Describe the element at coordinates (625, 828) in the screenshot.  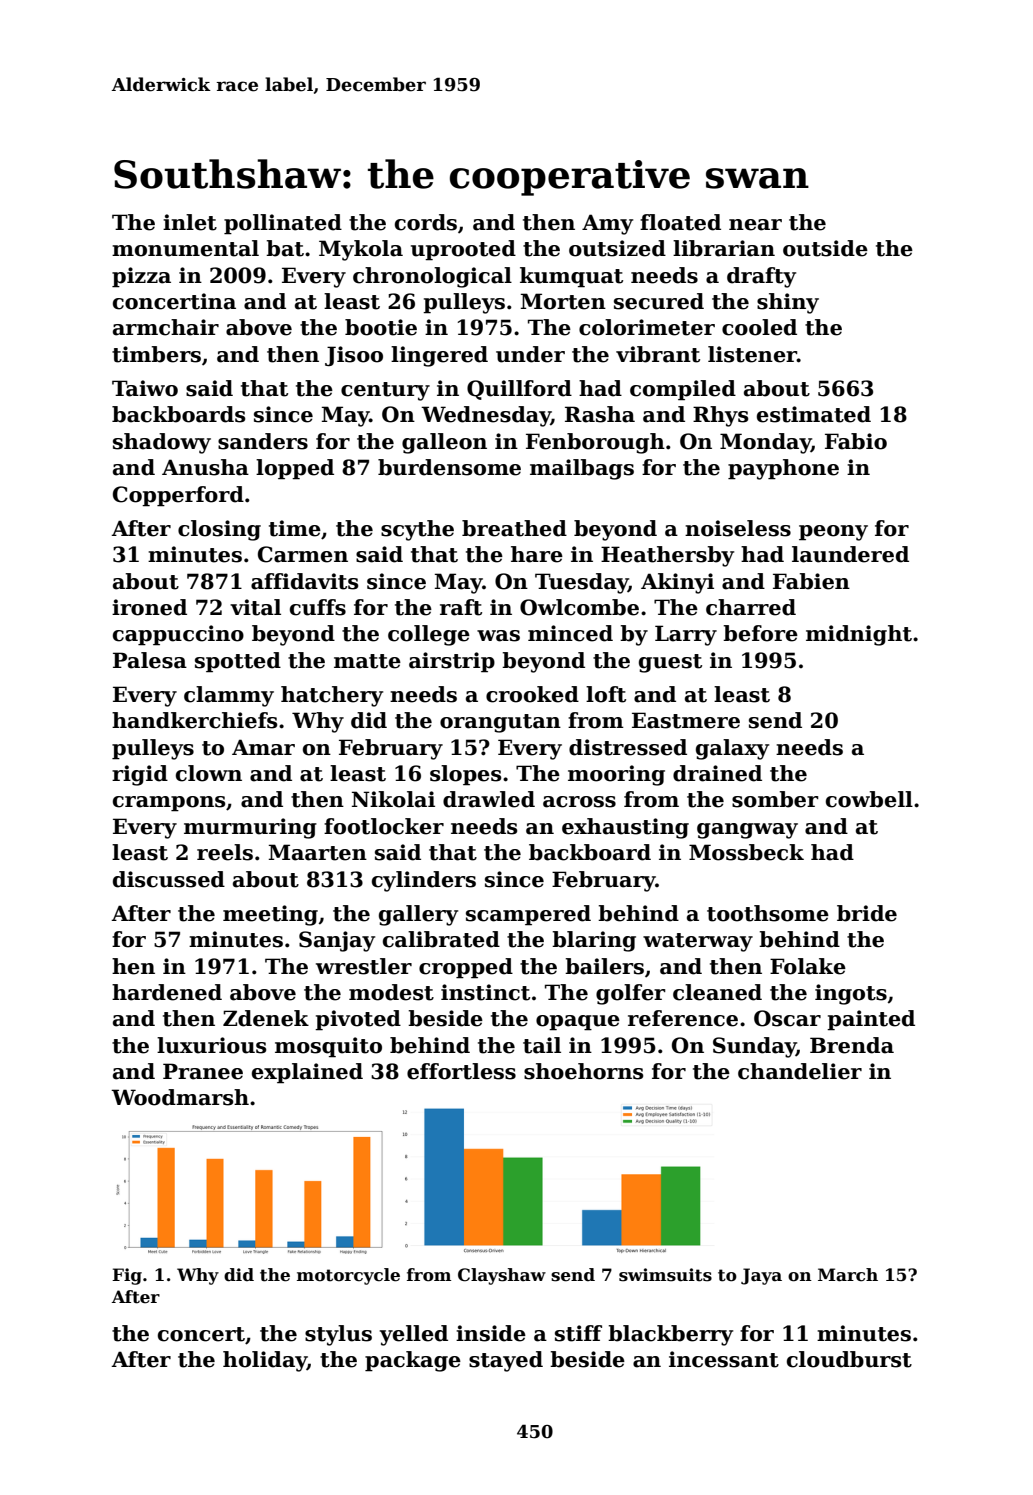
I see `exhausting` at that location.
